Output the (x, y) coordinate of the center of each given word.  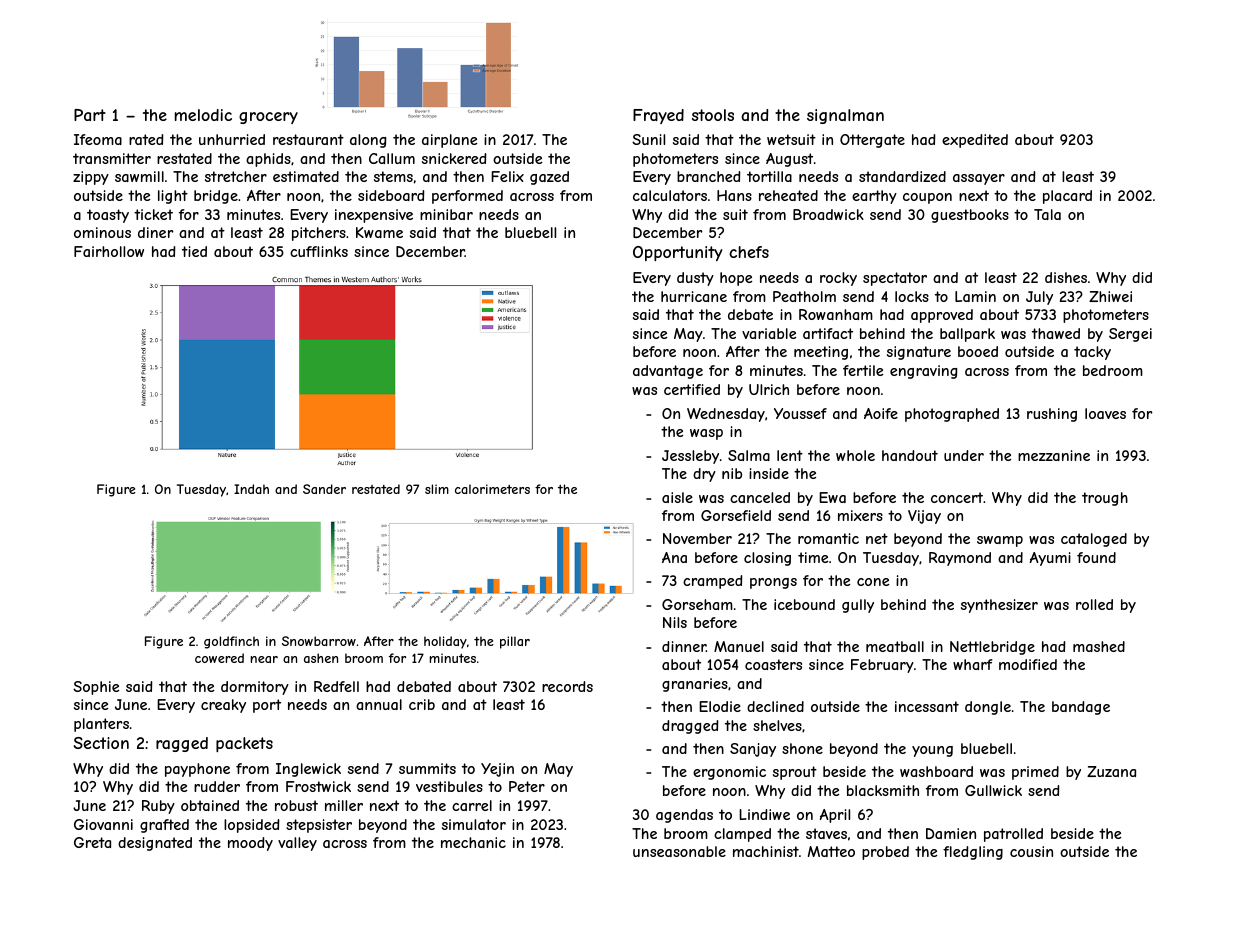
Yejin (497, 770)
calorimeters (492, 489)
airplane (449, 141)
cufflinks (319, 251)
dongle (988, 708)
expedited (975, 141)
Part (90, 115)
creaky (223, 706)
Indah (251, 489)
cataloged (1094, 540)
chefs (749, 252)
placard (1067, 197)
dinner (684, 646)
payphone (197, 770)
